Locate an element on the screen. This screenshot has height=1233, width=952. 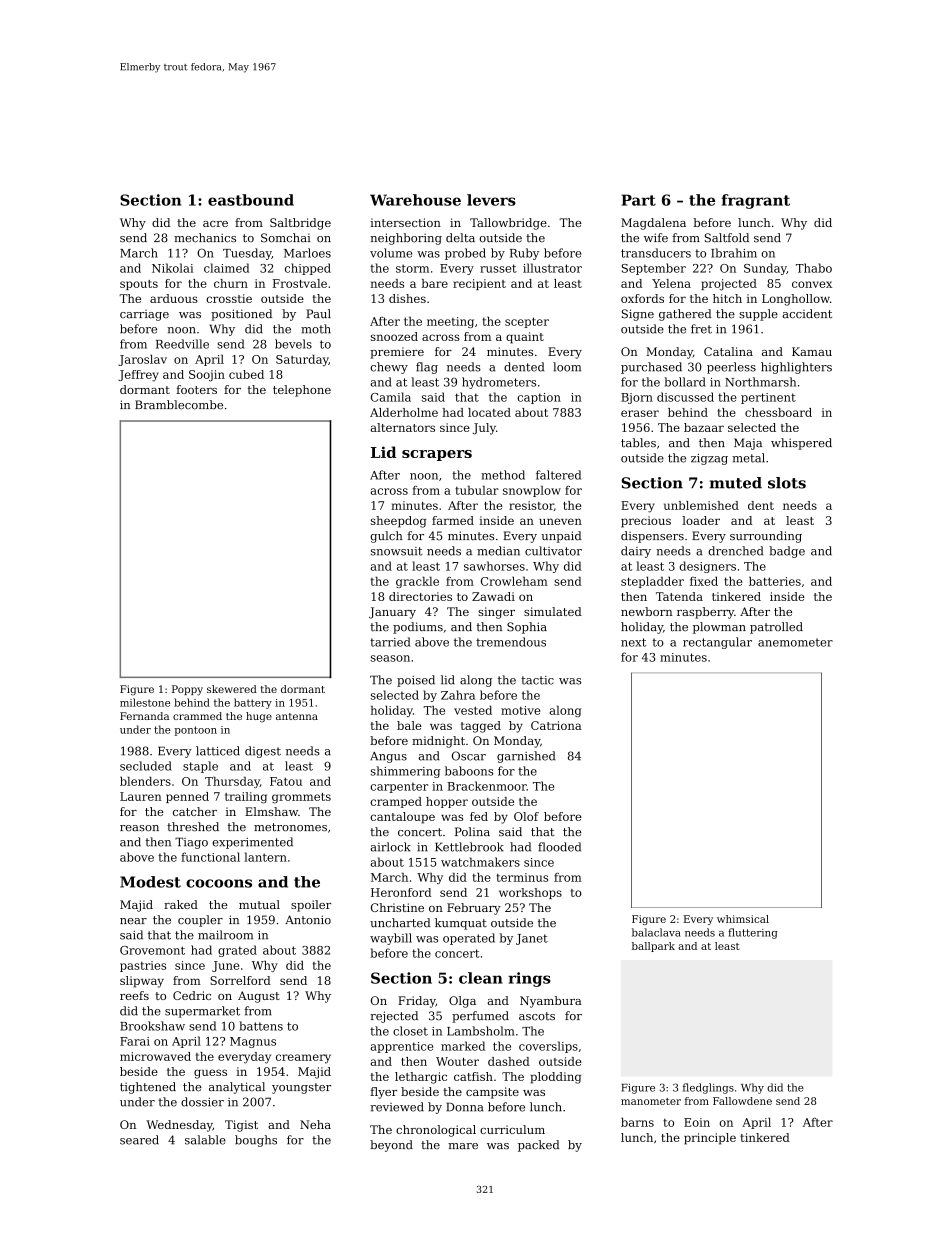
Paul is located at coordinates (318, 313).
